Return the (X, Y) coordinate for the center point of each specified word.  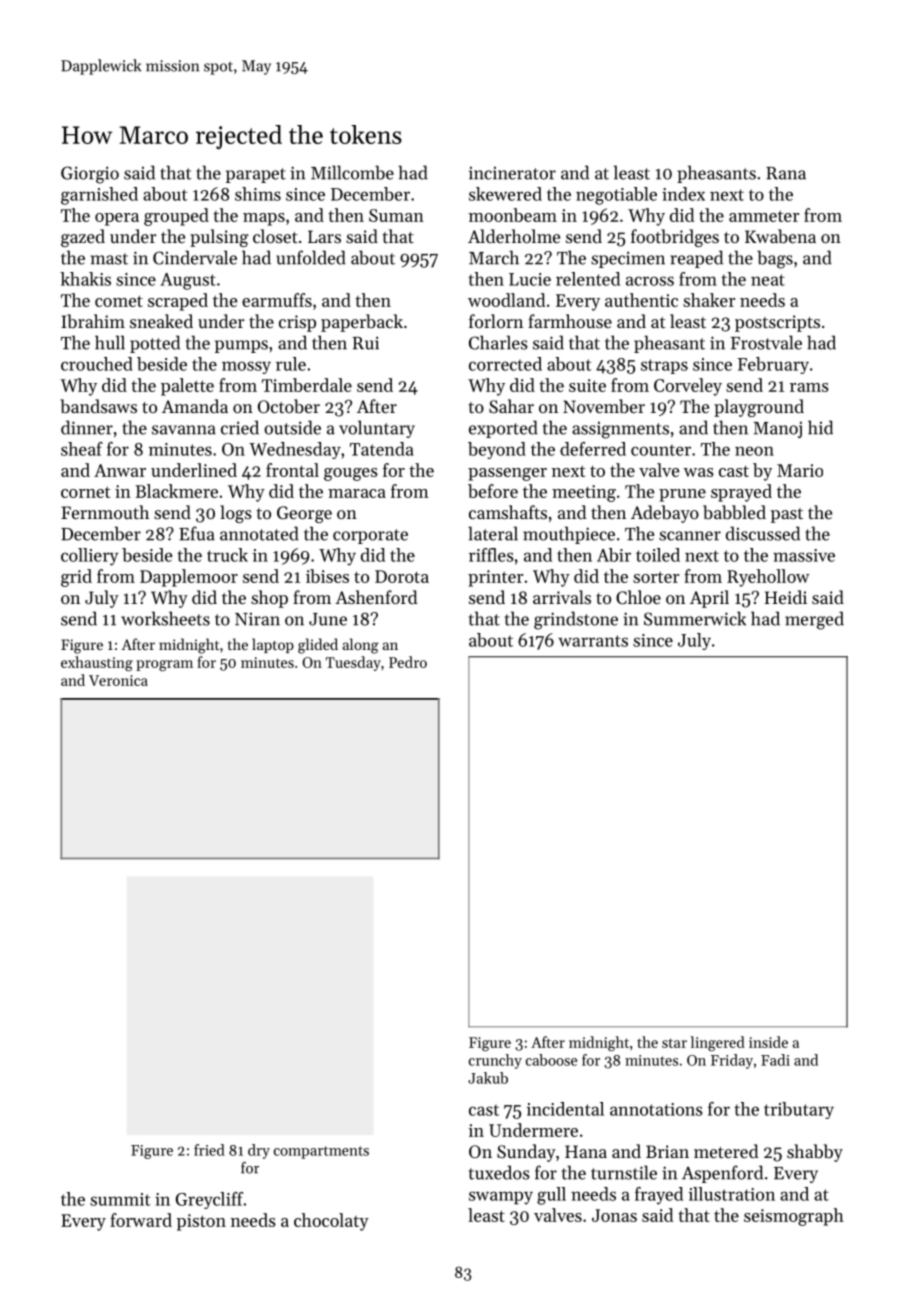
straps (664, 366)
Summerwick (695, 618)
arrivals (562, 597)
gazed (83, 238)
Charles (498, 342)
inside (768, 1042)
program (164, 665)
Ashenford (376, 597)
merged (814, 620)
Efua (197, 533)
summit (120, 1199)
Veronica (118, 680)
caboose (551, 1060)
